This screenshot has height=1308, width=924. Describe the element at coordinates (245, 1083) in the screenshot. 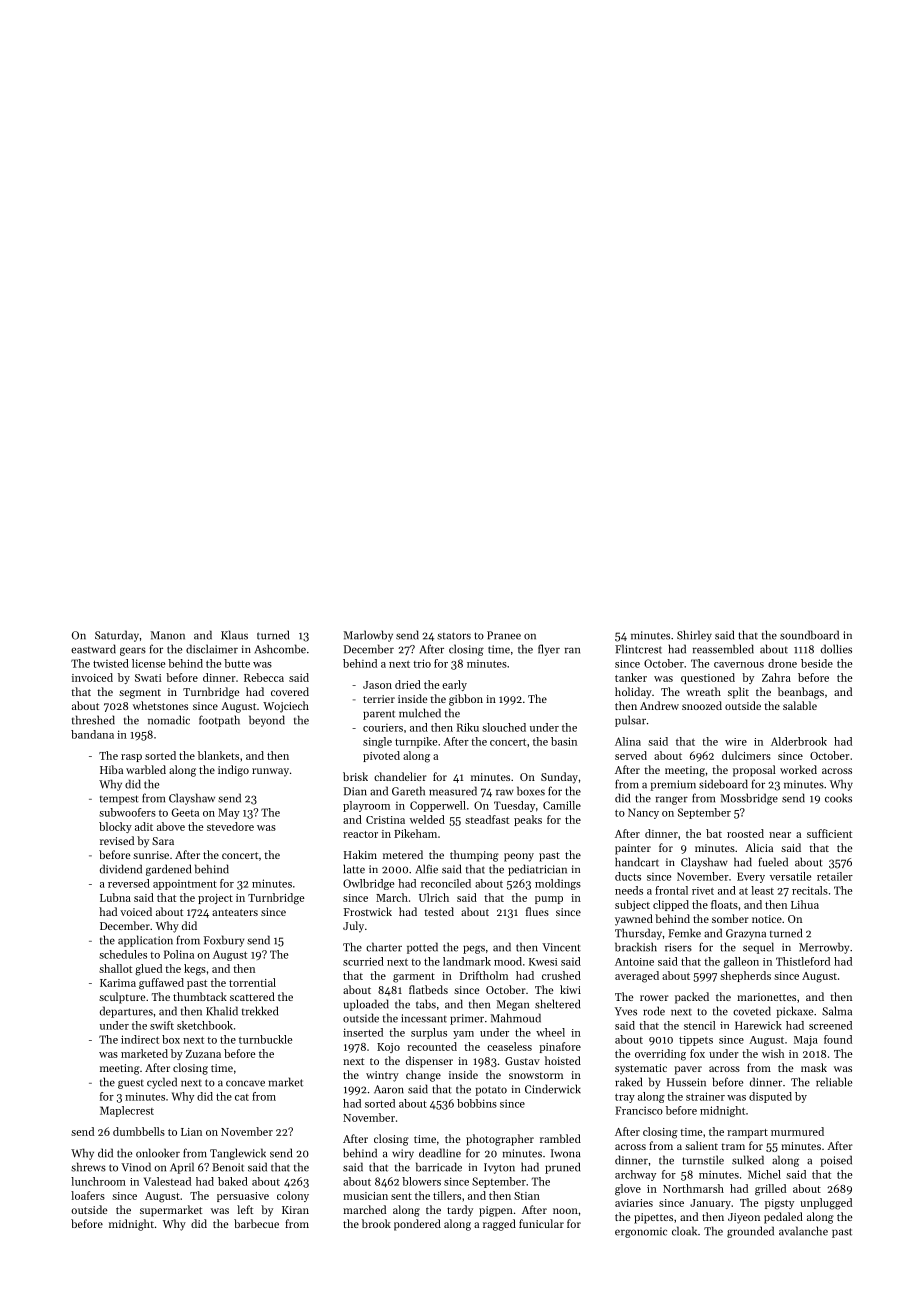

I see `concave` at that location.
